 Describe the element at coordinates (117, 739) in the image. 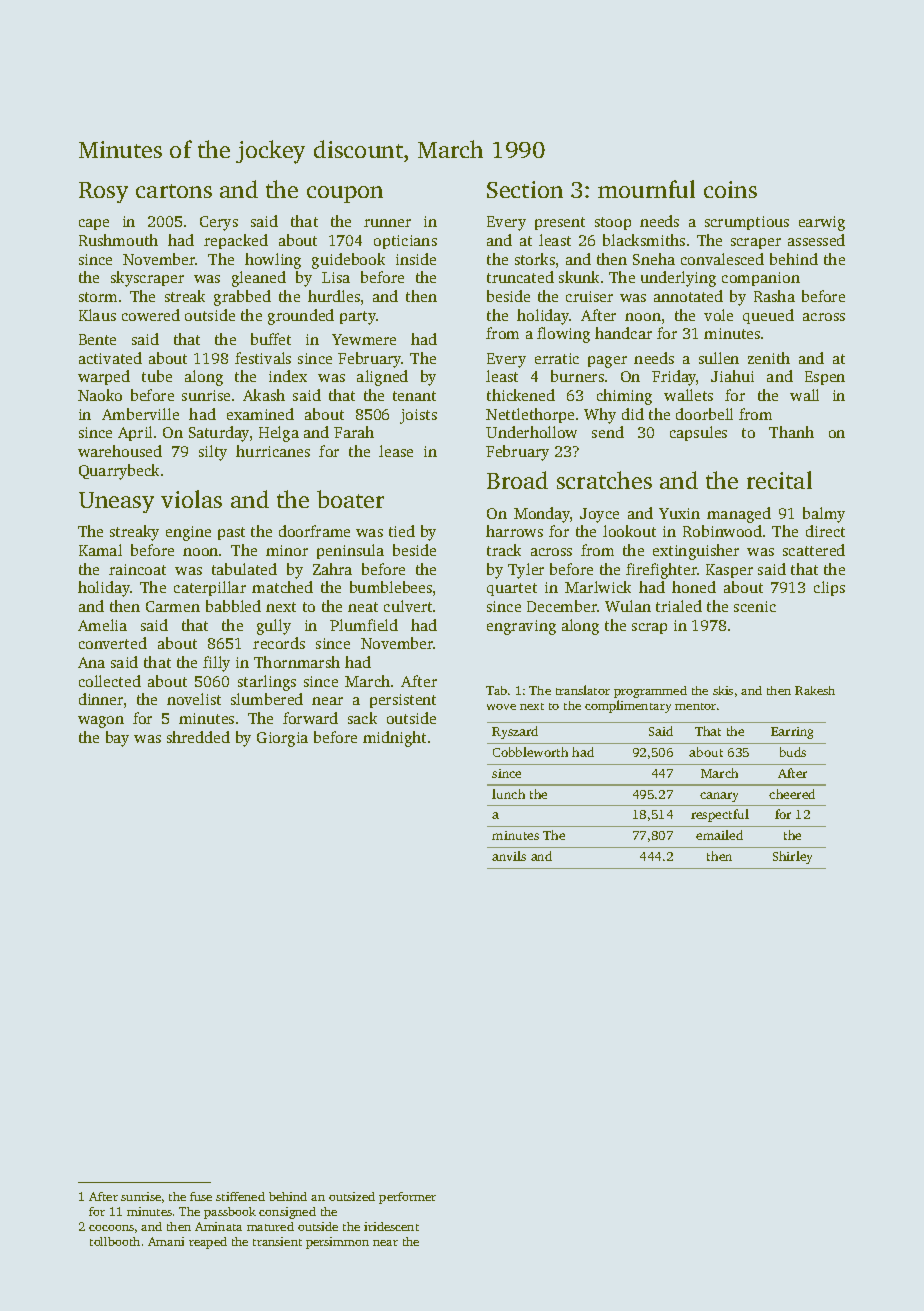

I see `bay` at that location.
